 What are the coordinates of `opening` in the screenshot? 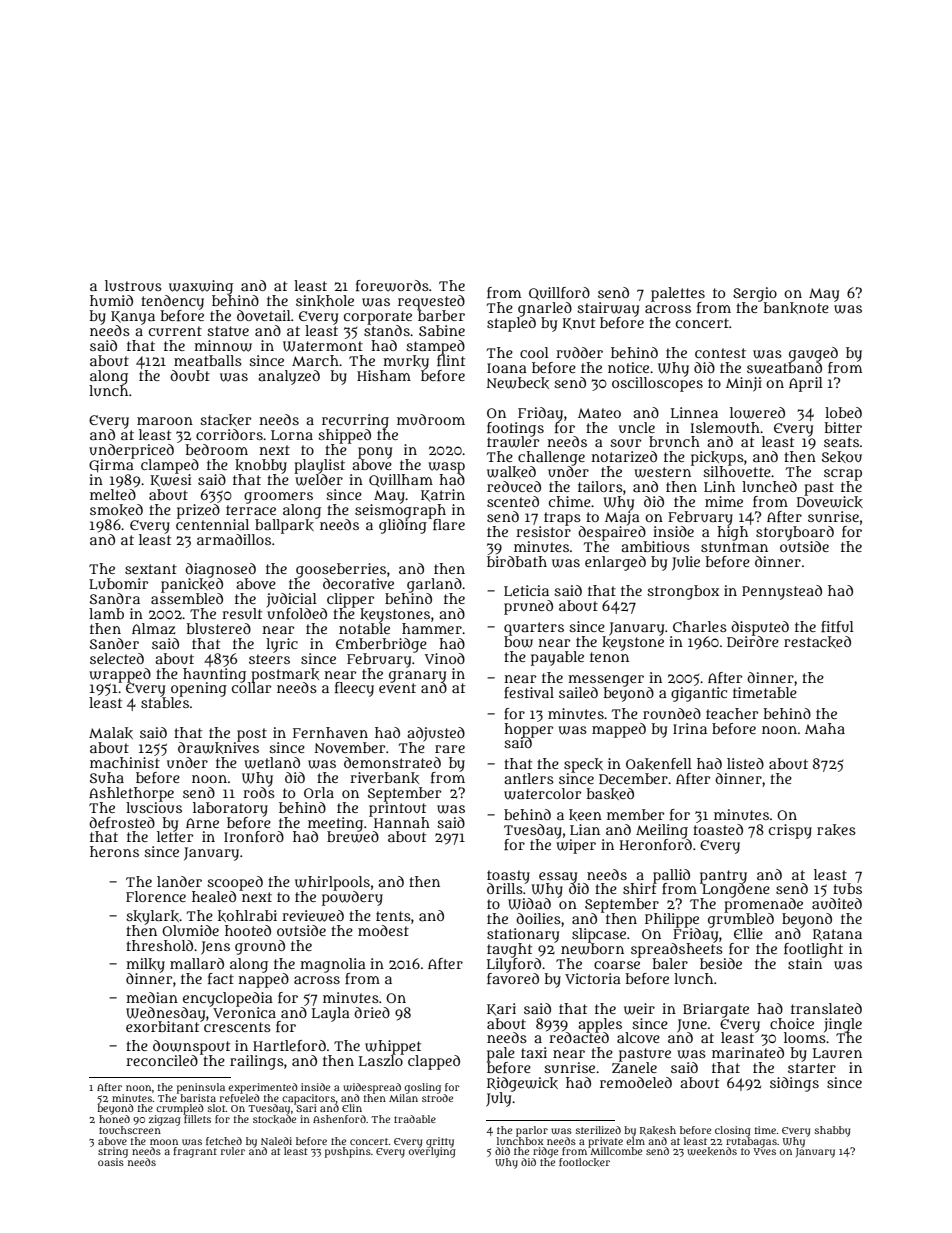 It's located at (199, 689).
